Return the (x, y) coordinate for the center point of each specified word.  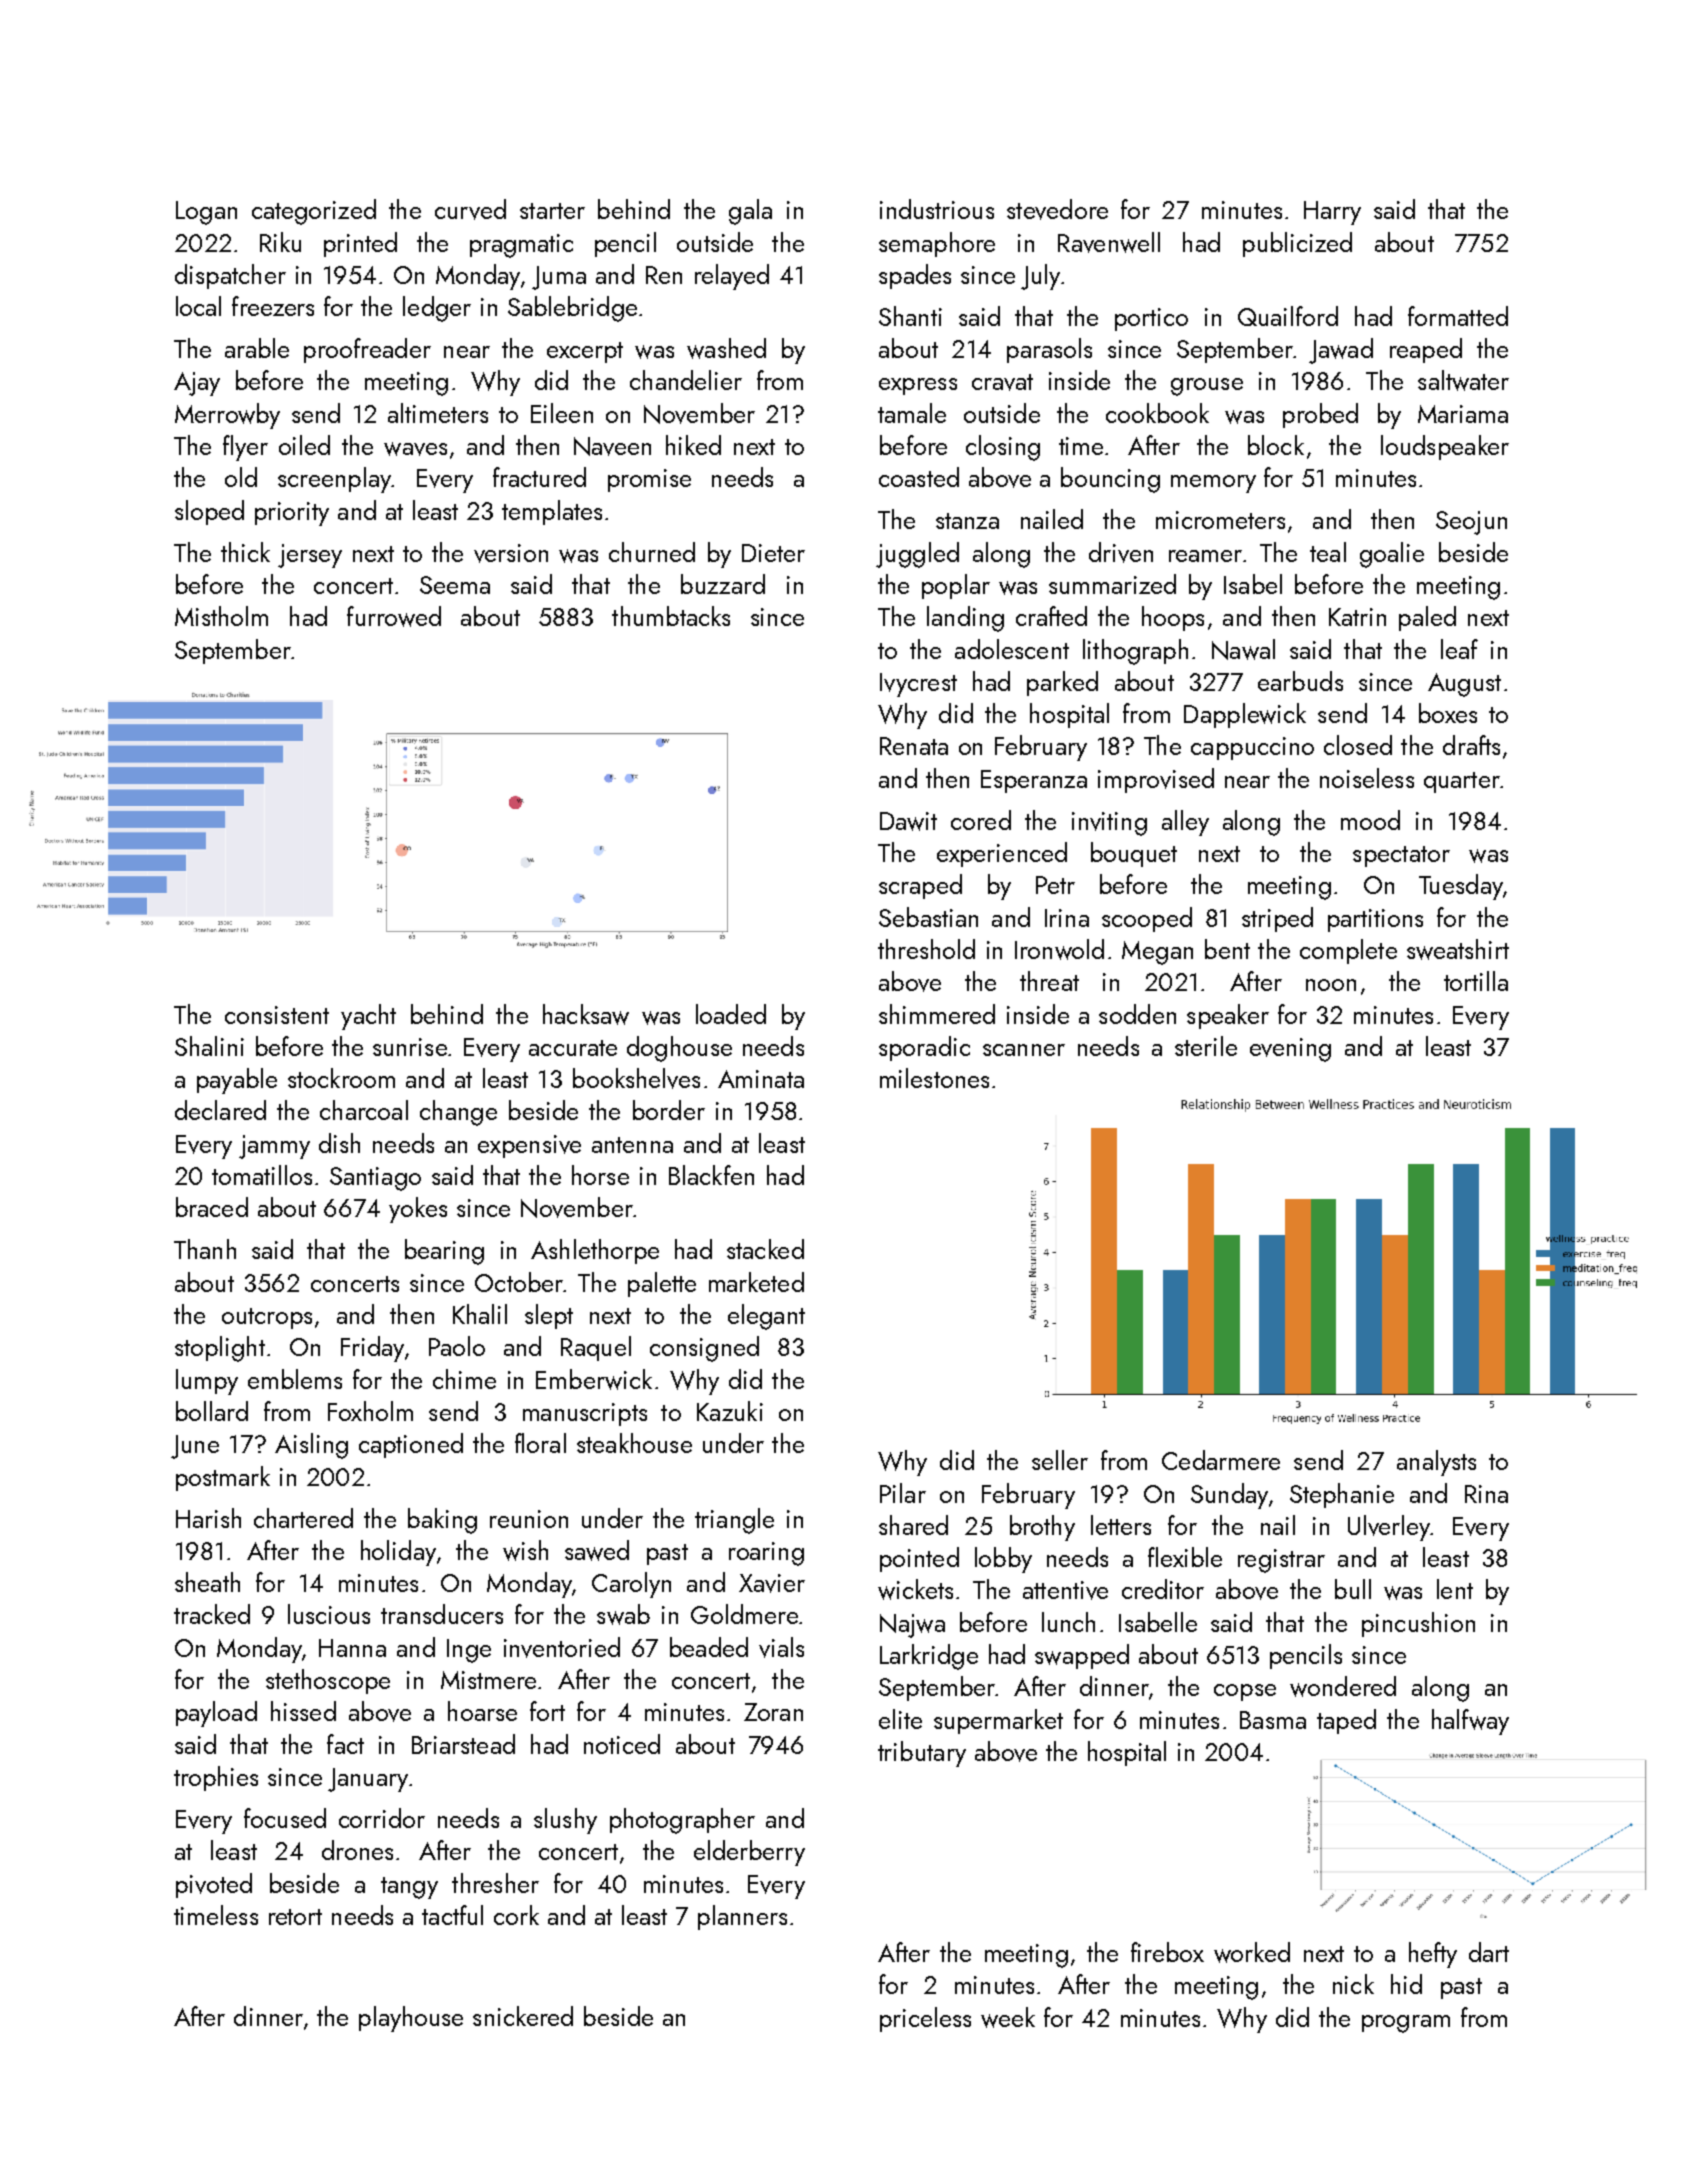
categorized (314, 212)
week (1008, 2017)
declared (220, 1110)
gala (750, 212)
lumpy (207, 1382)
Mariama (1463, 414)
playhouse (411, 2019)
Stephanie (1342, 1495)
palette (662, 1284)
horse (600, 1175)
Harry (1332, 213)
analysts (1436, 1463)
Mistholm (221, 616)
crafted (1051, 616)
